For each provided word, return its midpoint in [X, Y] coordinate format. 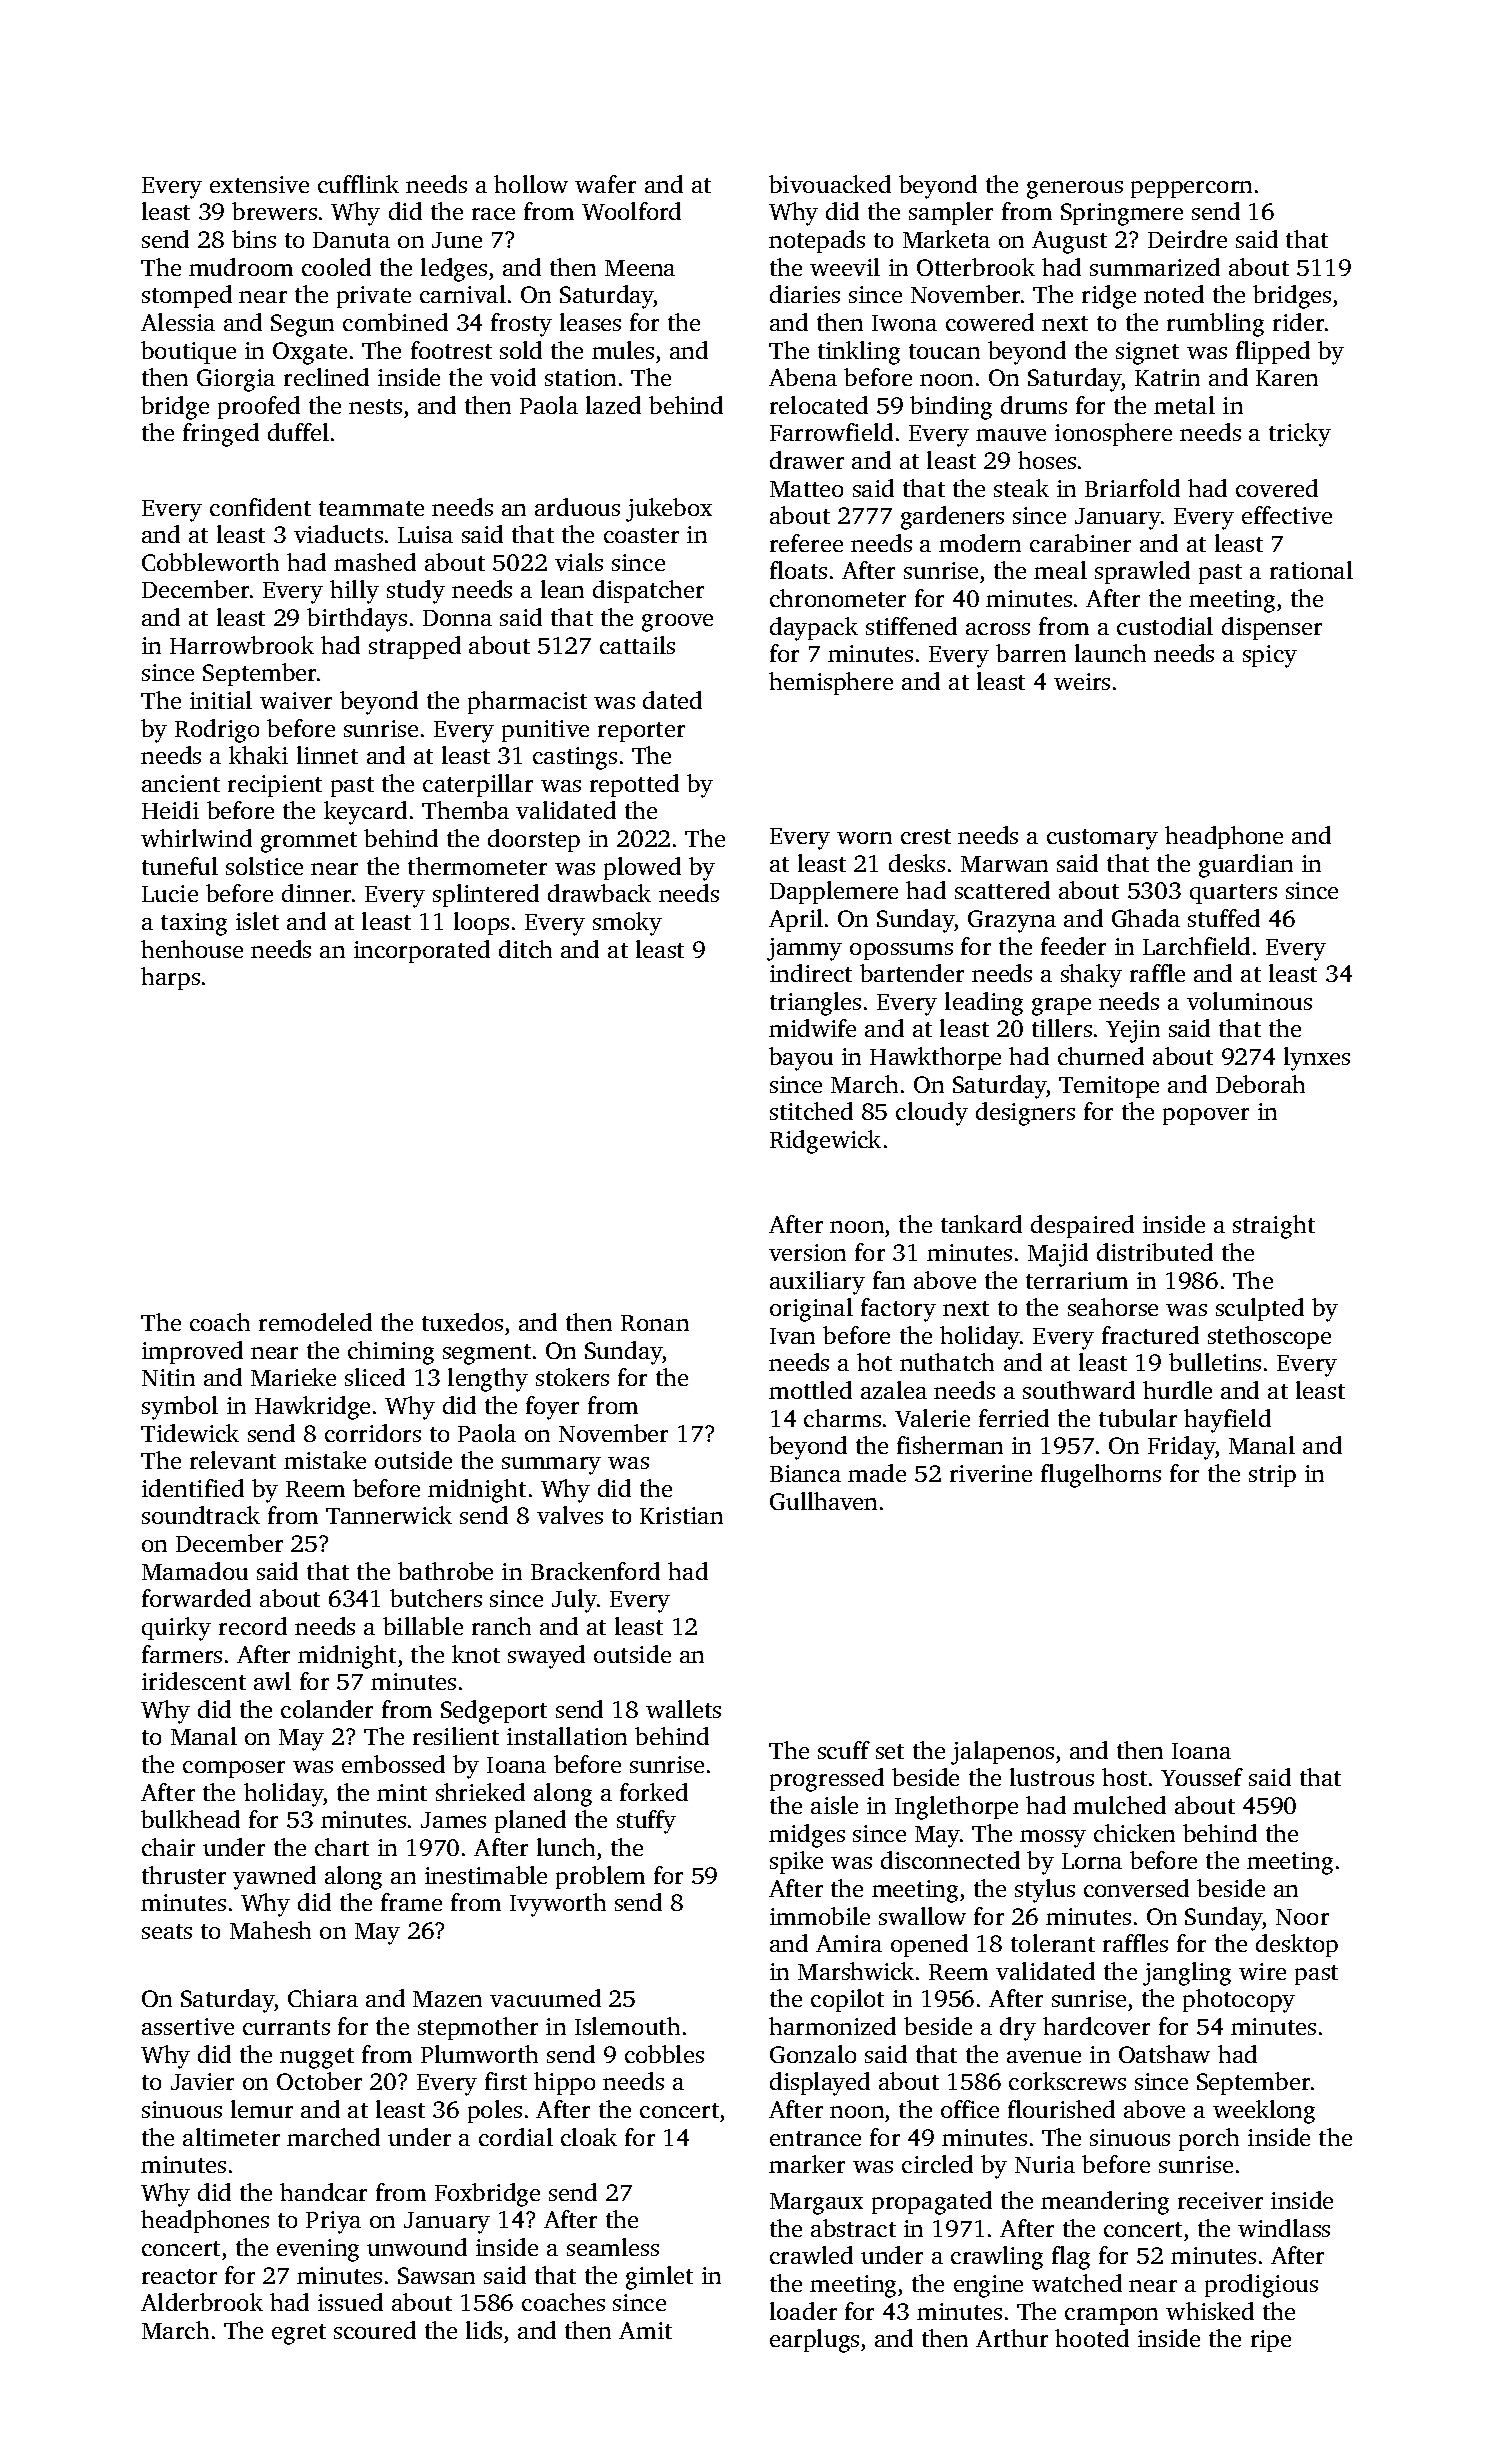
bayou [801, 1059]
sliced [375, 1377]
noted [1174, 294]
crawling [997, 2258]
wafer [605, 184]
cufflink [358, 184]
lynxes [1317, 1059]
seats [167, 1931]
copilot [847, 2000]
